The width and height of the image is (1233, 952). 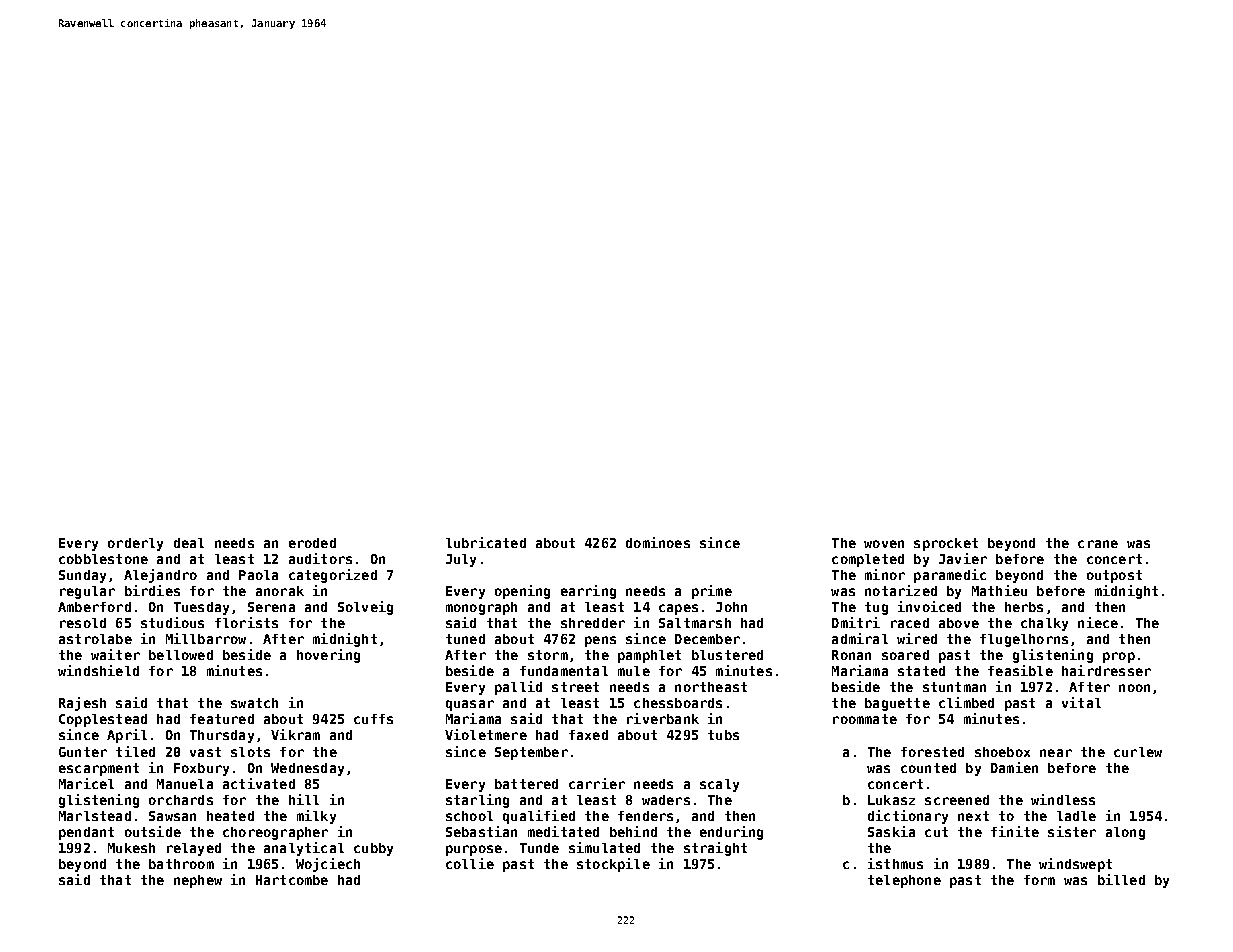 I want to click on Millbarrow, so click(x=206, y=638).
